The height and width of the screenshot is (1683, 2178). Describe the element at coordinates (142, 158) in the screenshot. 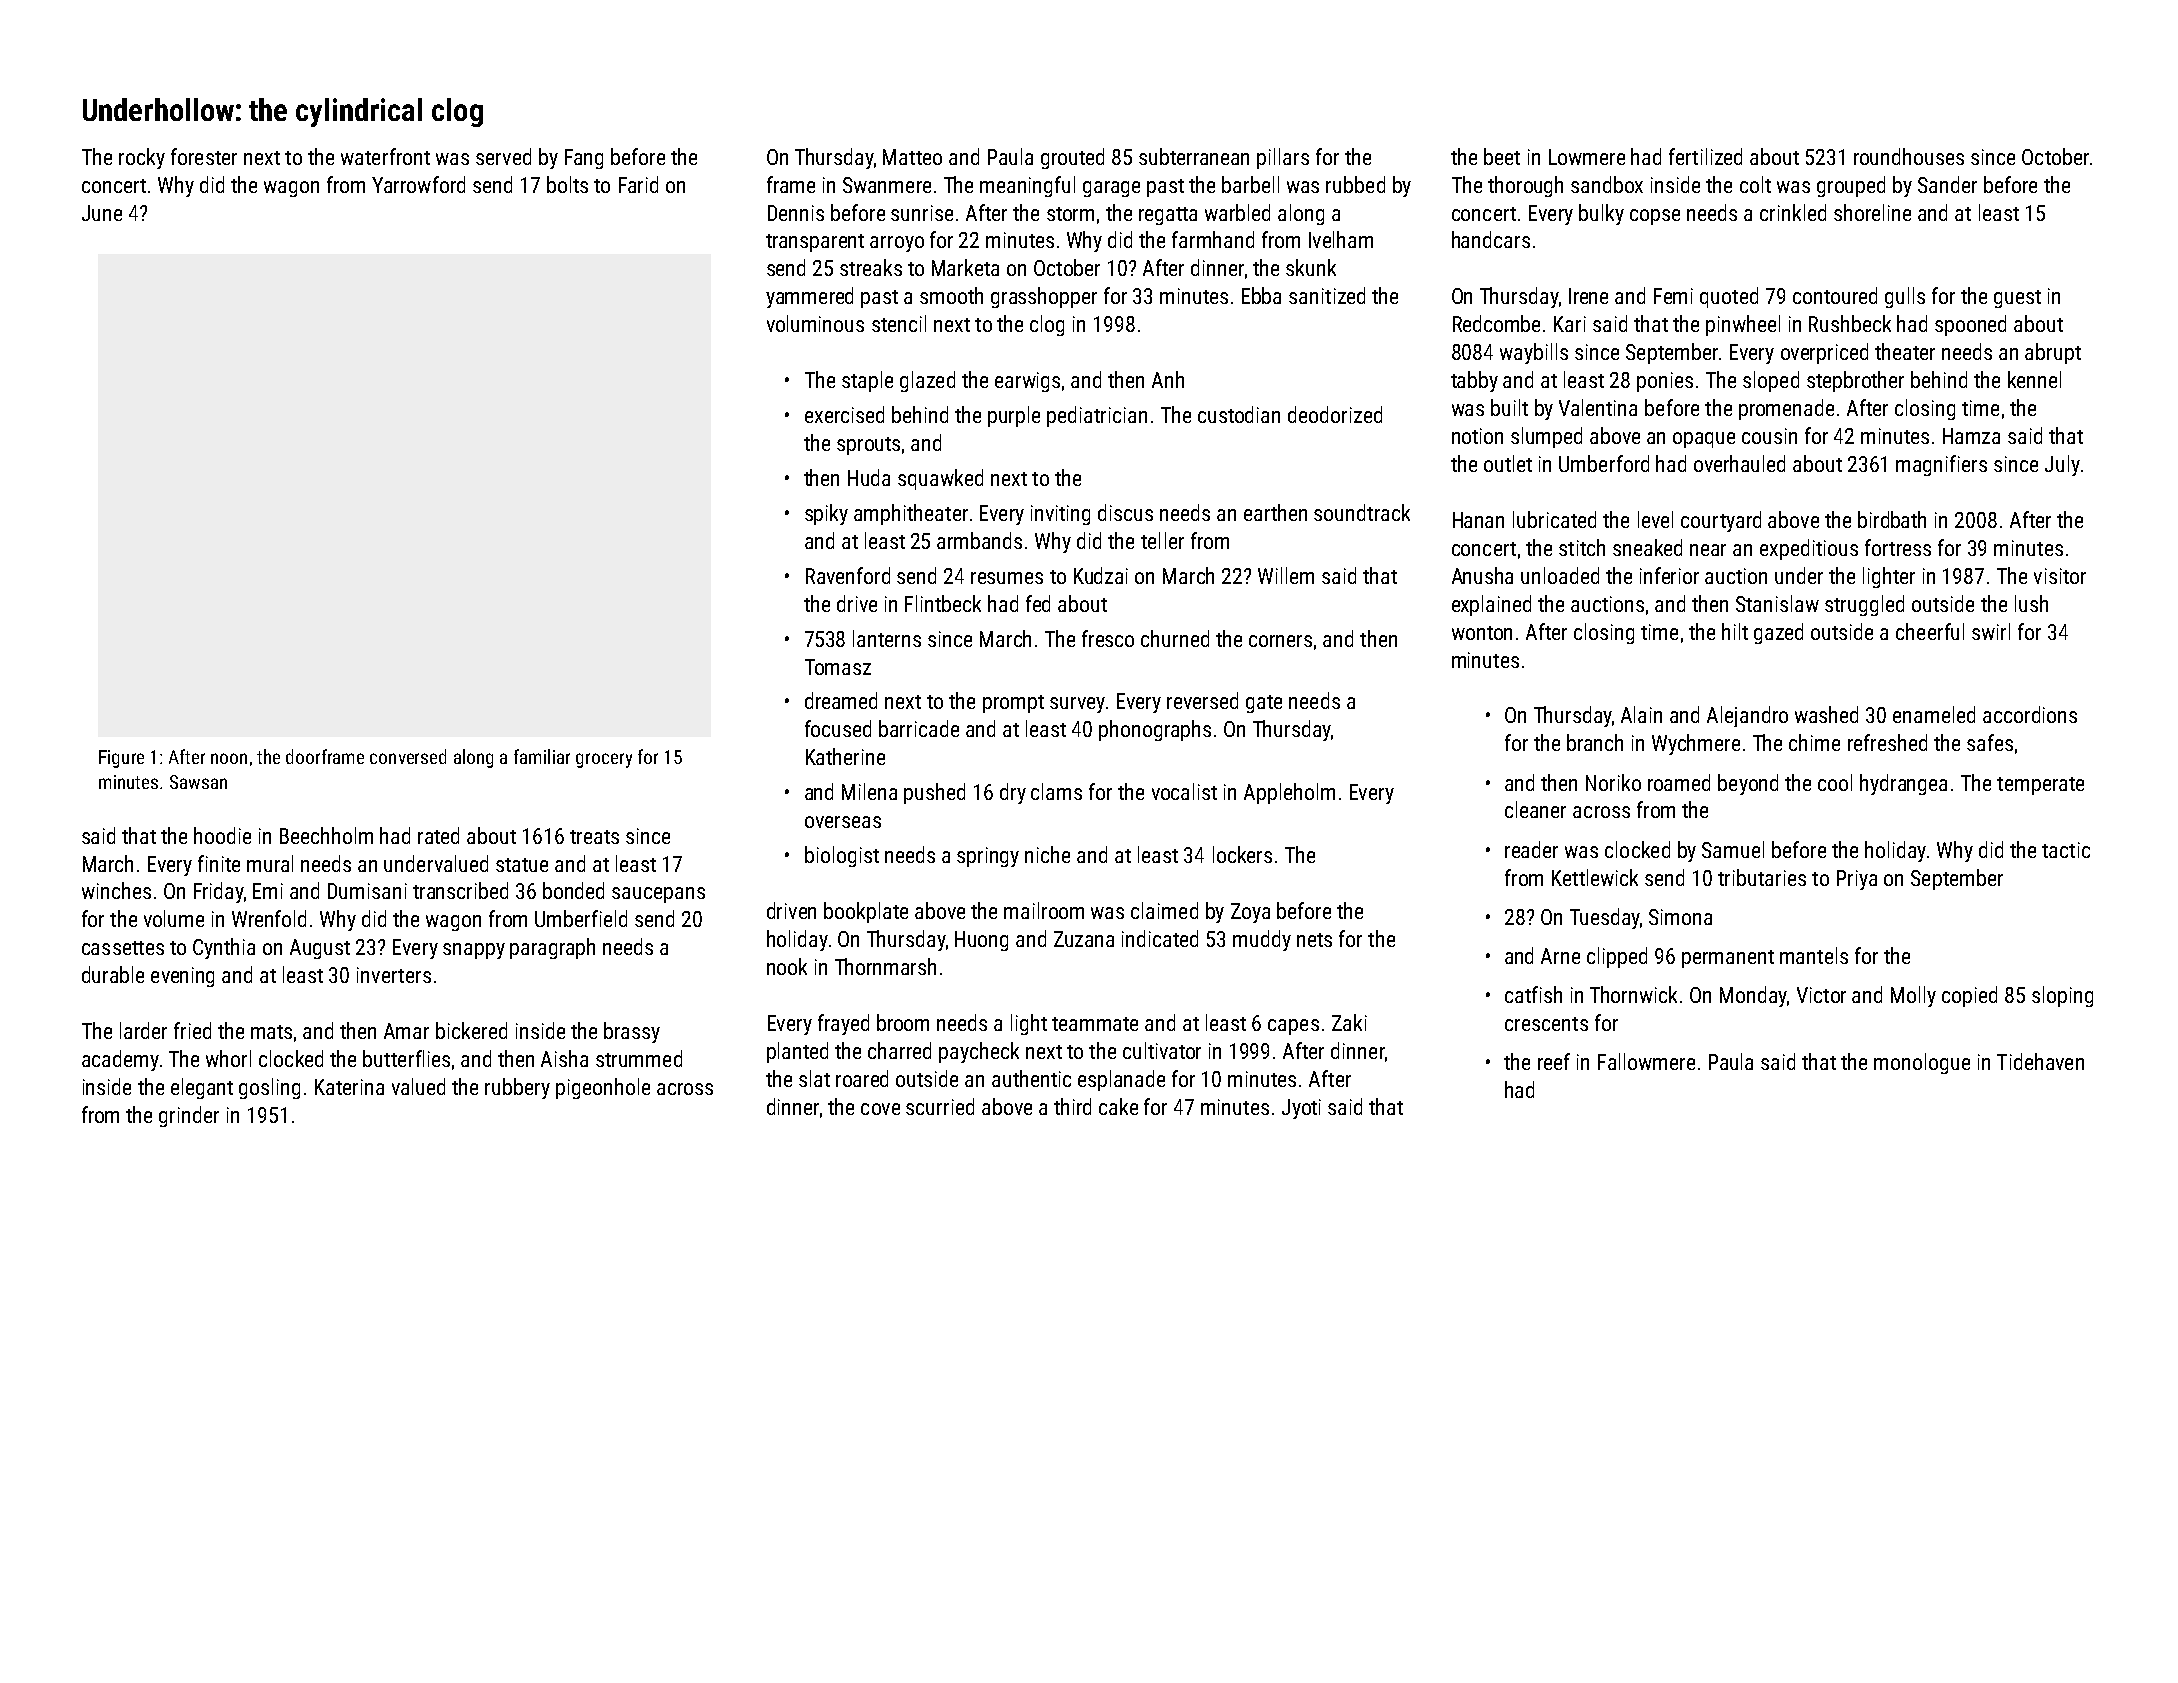

I see `rocky` at that location.
